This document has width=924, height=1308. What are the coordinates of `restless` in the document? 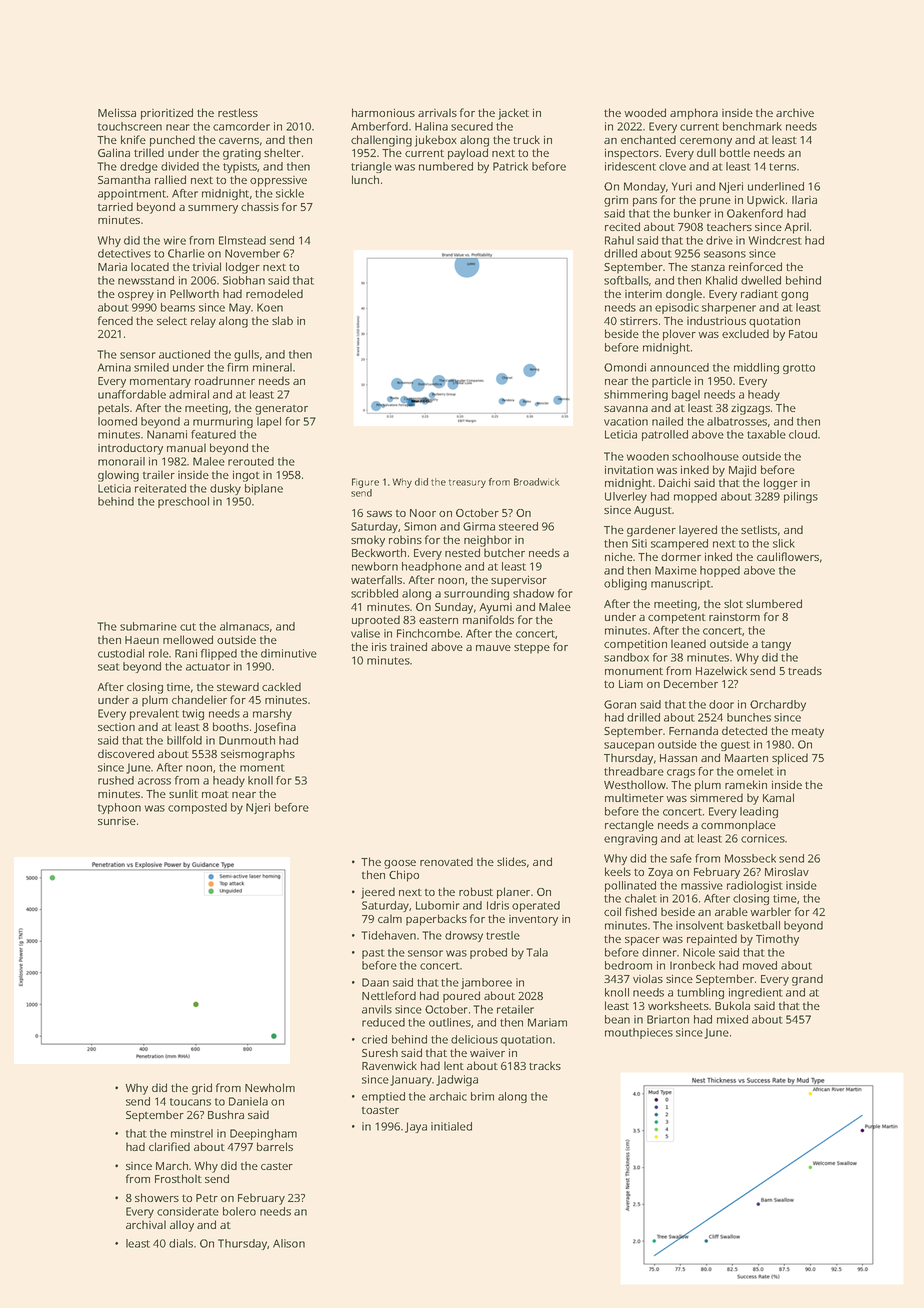 It's located at (238, 112).
